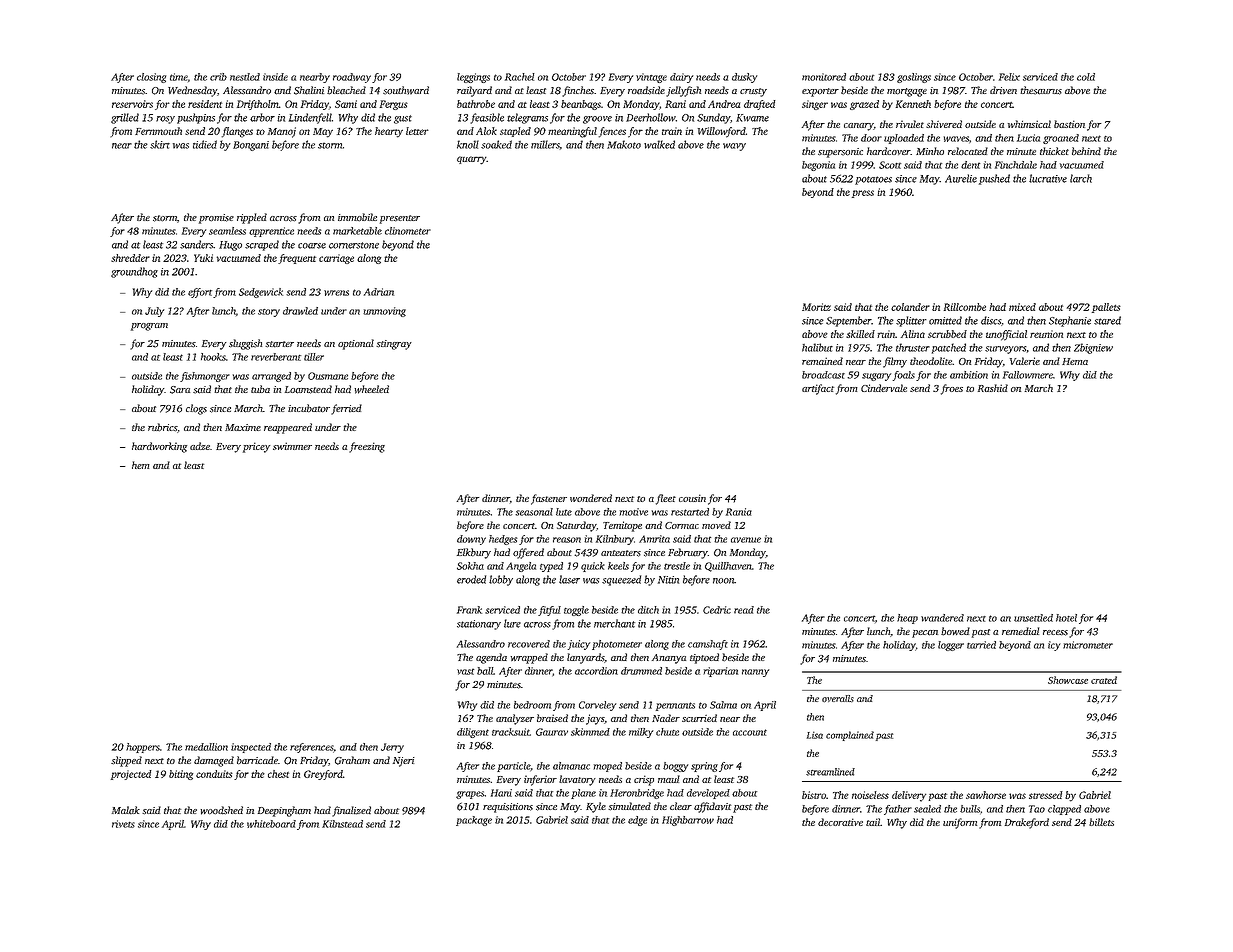 Image resolution: width=1233 pixels, height=952 pixels. I want to click on hotel, so click(1066, 618).
